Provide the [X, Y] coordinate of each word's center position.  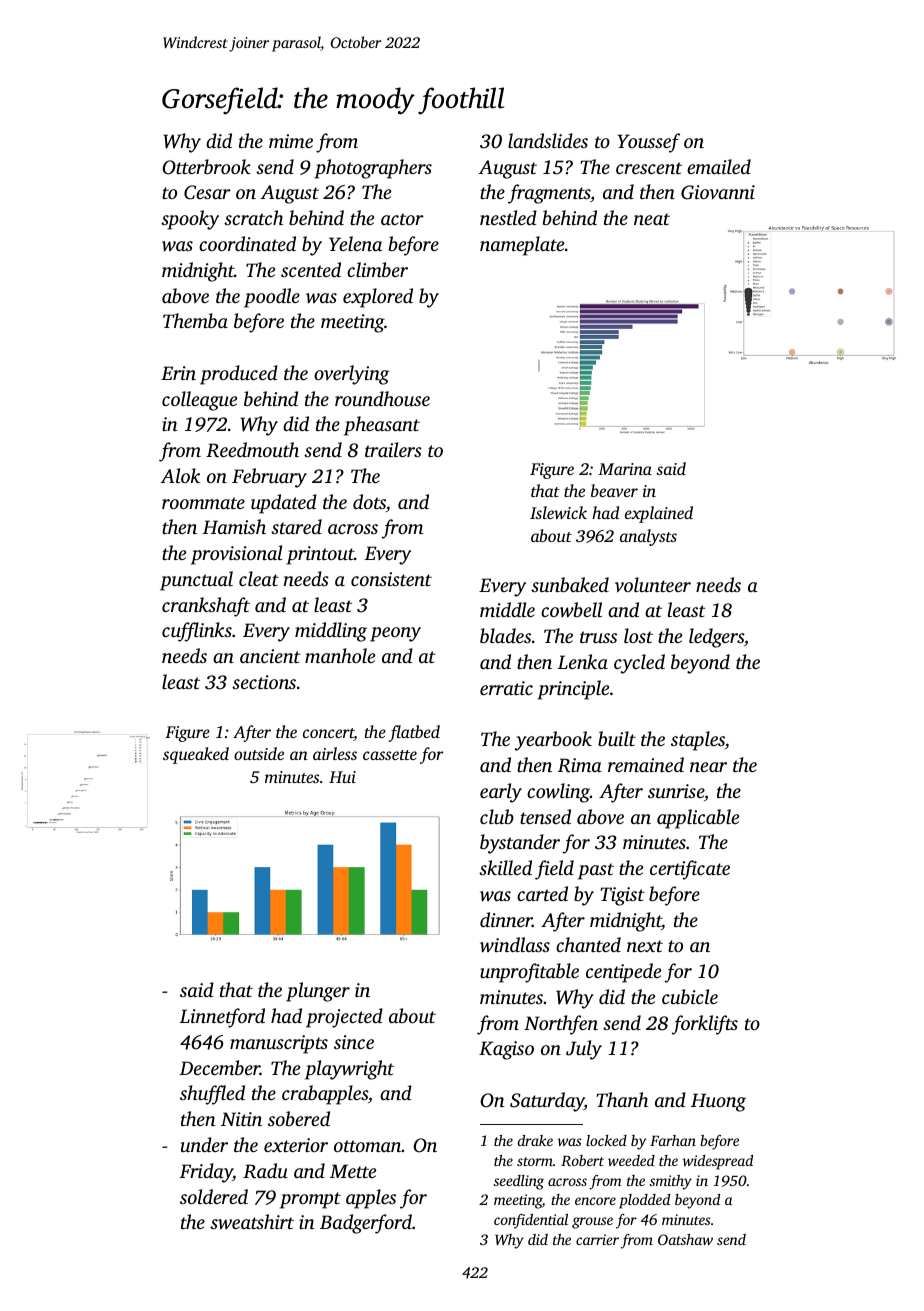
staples [698, 741]
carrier [597, 1239]
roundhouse [382, 398]
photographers [373, 169]
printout [320, 555]
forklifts [704, 1025]
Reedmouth [252, 450]
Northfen [561, 1025]
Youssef [648, 143]
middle [507, 609]
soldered [214, 1196]
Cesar [207, 192]
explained [659, 514]
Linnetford [222, 1018]
